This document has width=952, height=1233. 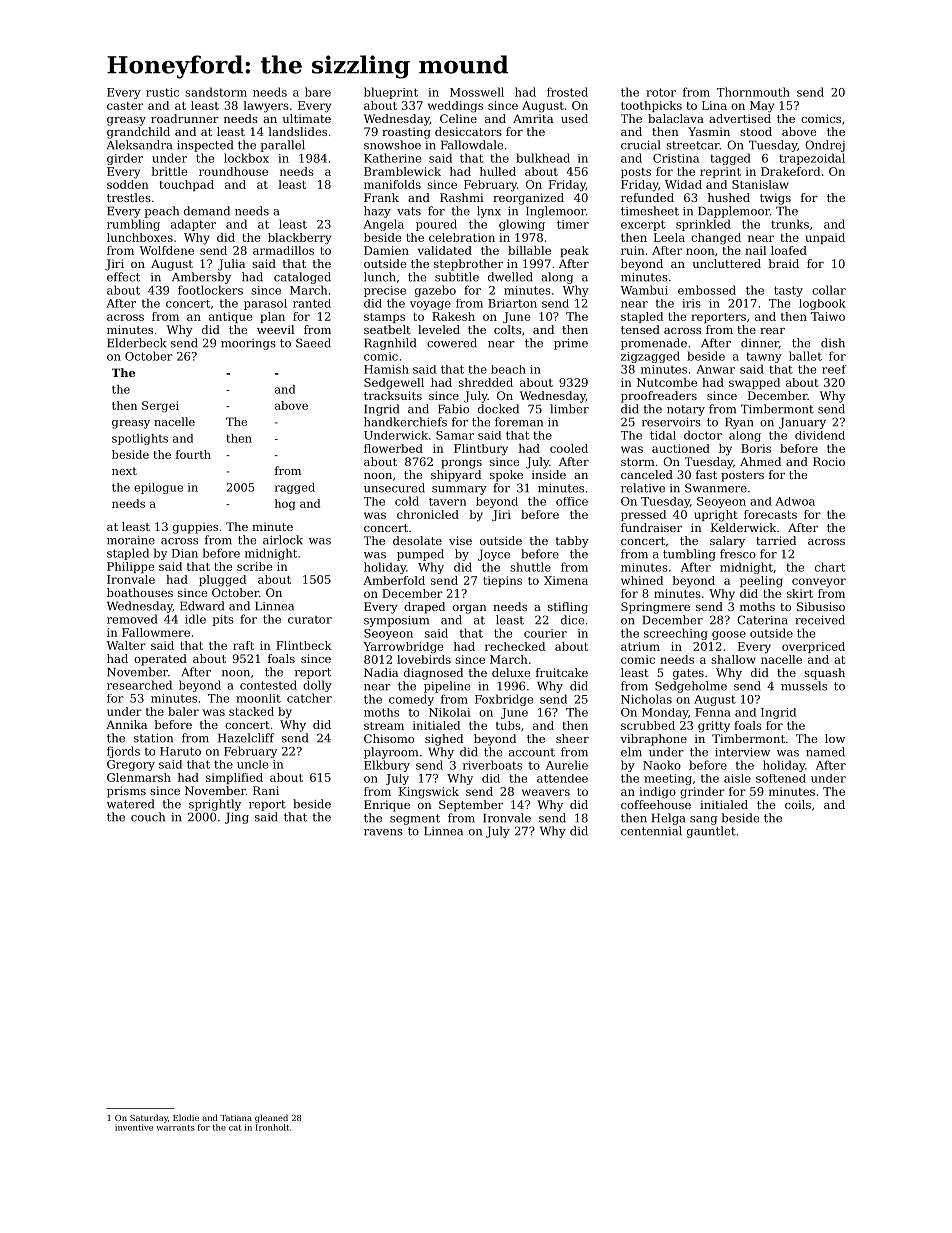 I want to click on baler, so click(x=183, y=711).
